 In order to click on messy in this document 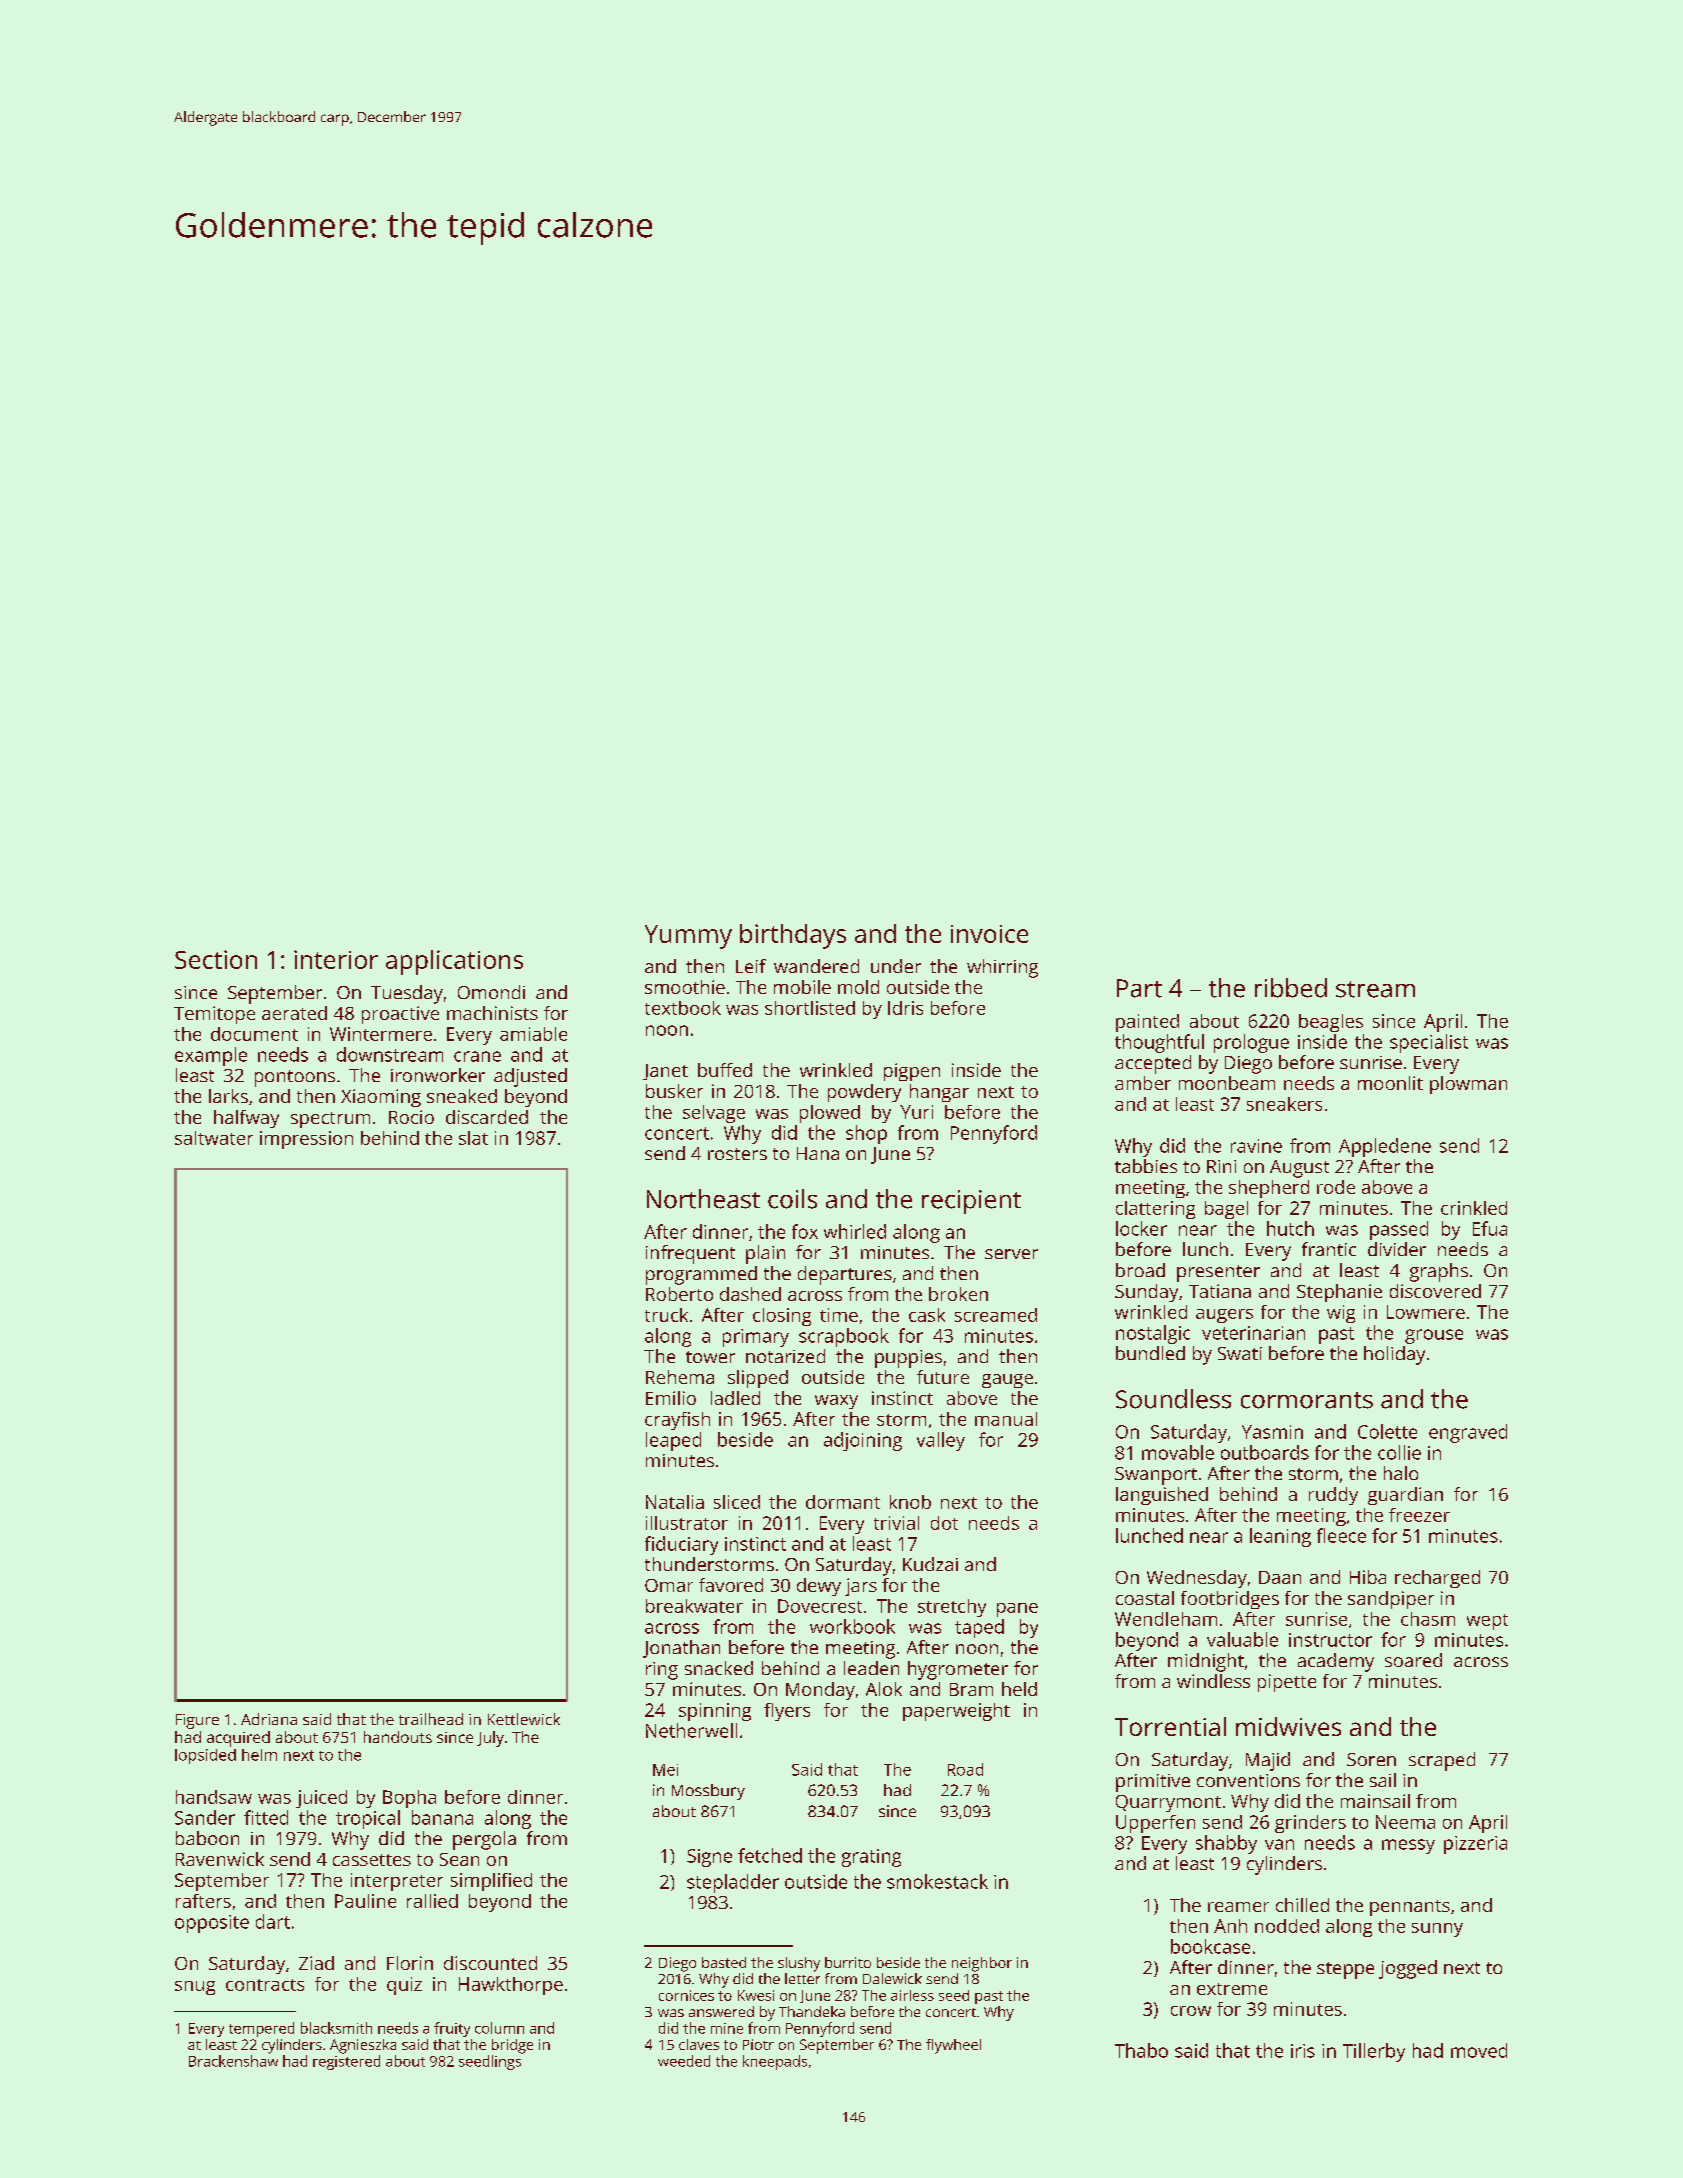, I will do `click(1408, 1846)`.
